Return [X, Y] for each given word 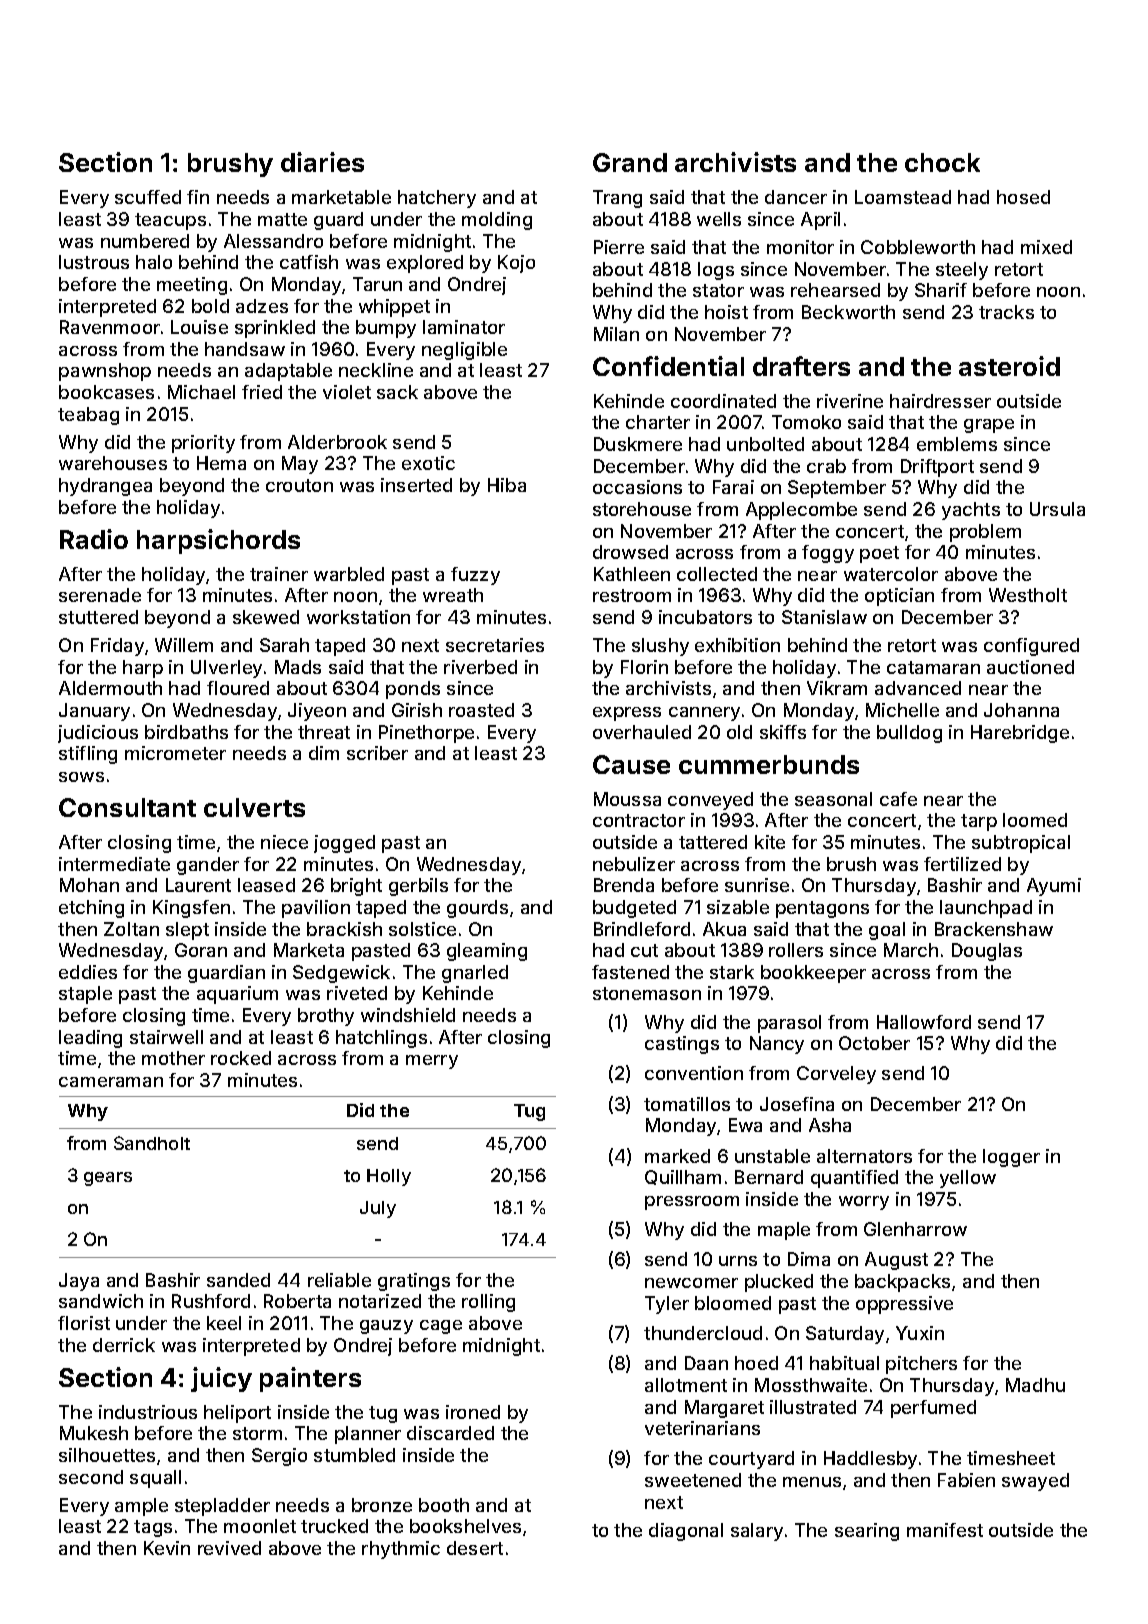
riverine [850, 401]
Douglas [987, 952]
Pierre [619, 247]
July [378, 1209]
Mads [298, 667]
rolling [488, 1303]
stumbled [354, 1455]
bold [210, 306]
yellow [968, 1179]
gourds [477, 909]
